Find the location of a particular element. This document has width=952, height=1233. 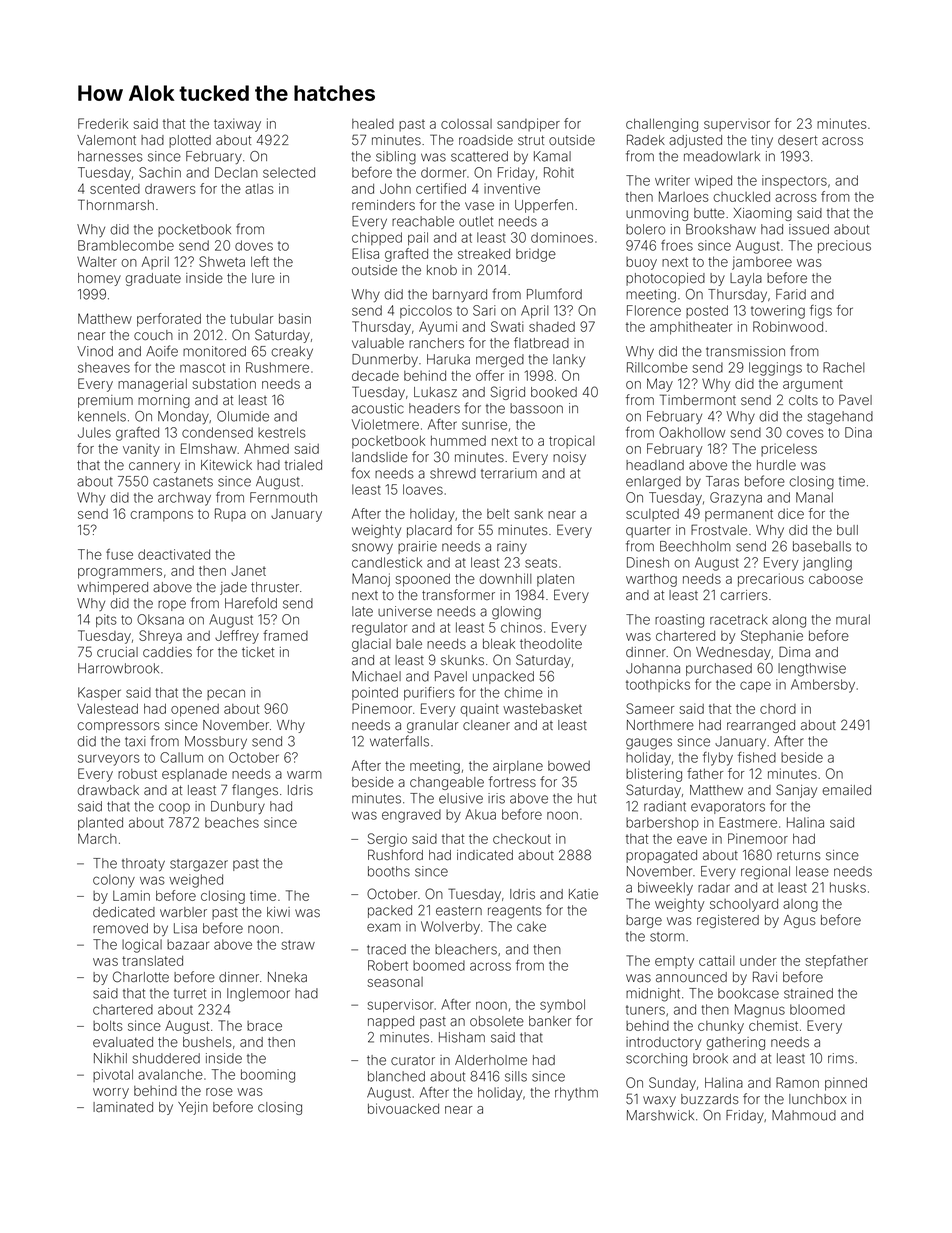

knob is located at coordinates (442, 270).
